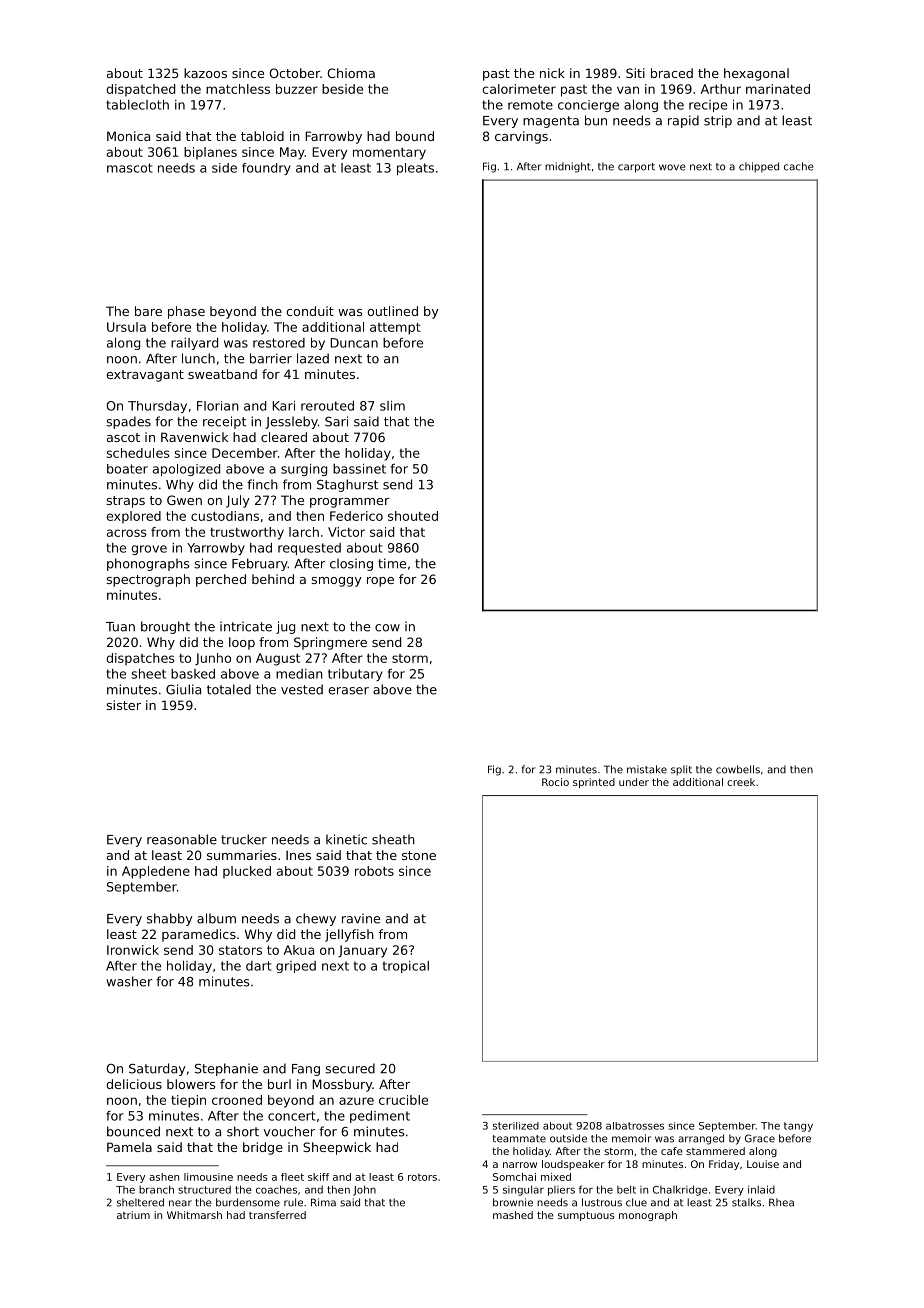 Image resolution: width=924 pixels, height=1308 pixels. I want to click on Whitmarsh, so click(194, 1215).
